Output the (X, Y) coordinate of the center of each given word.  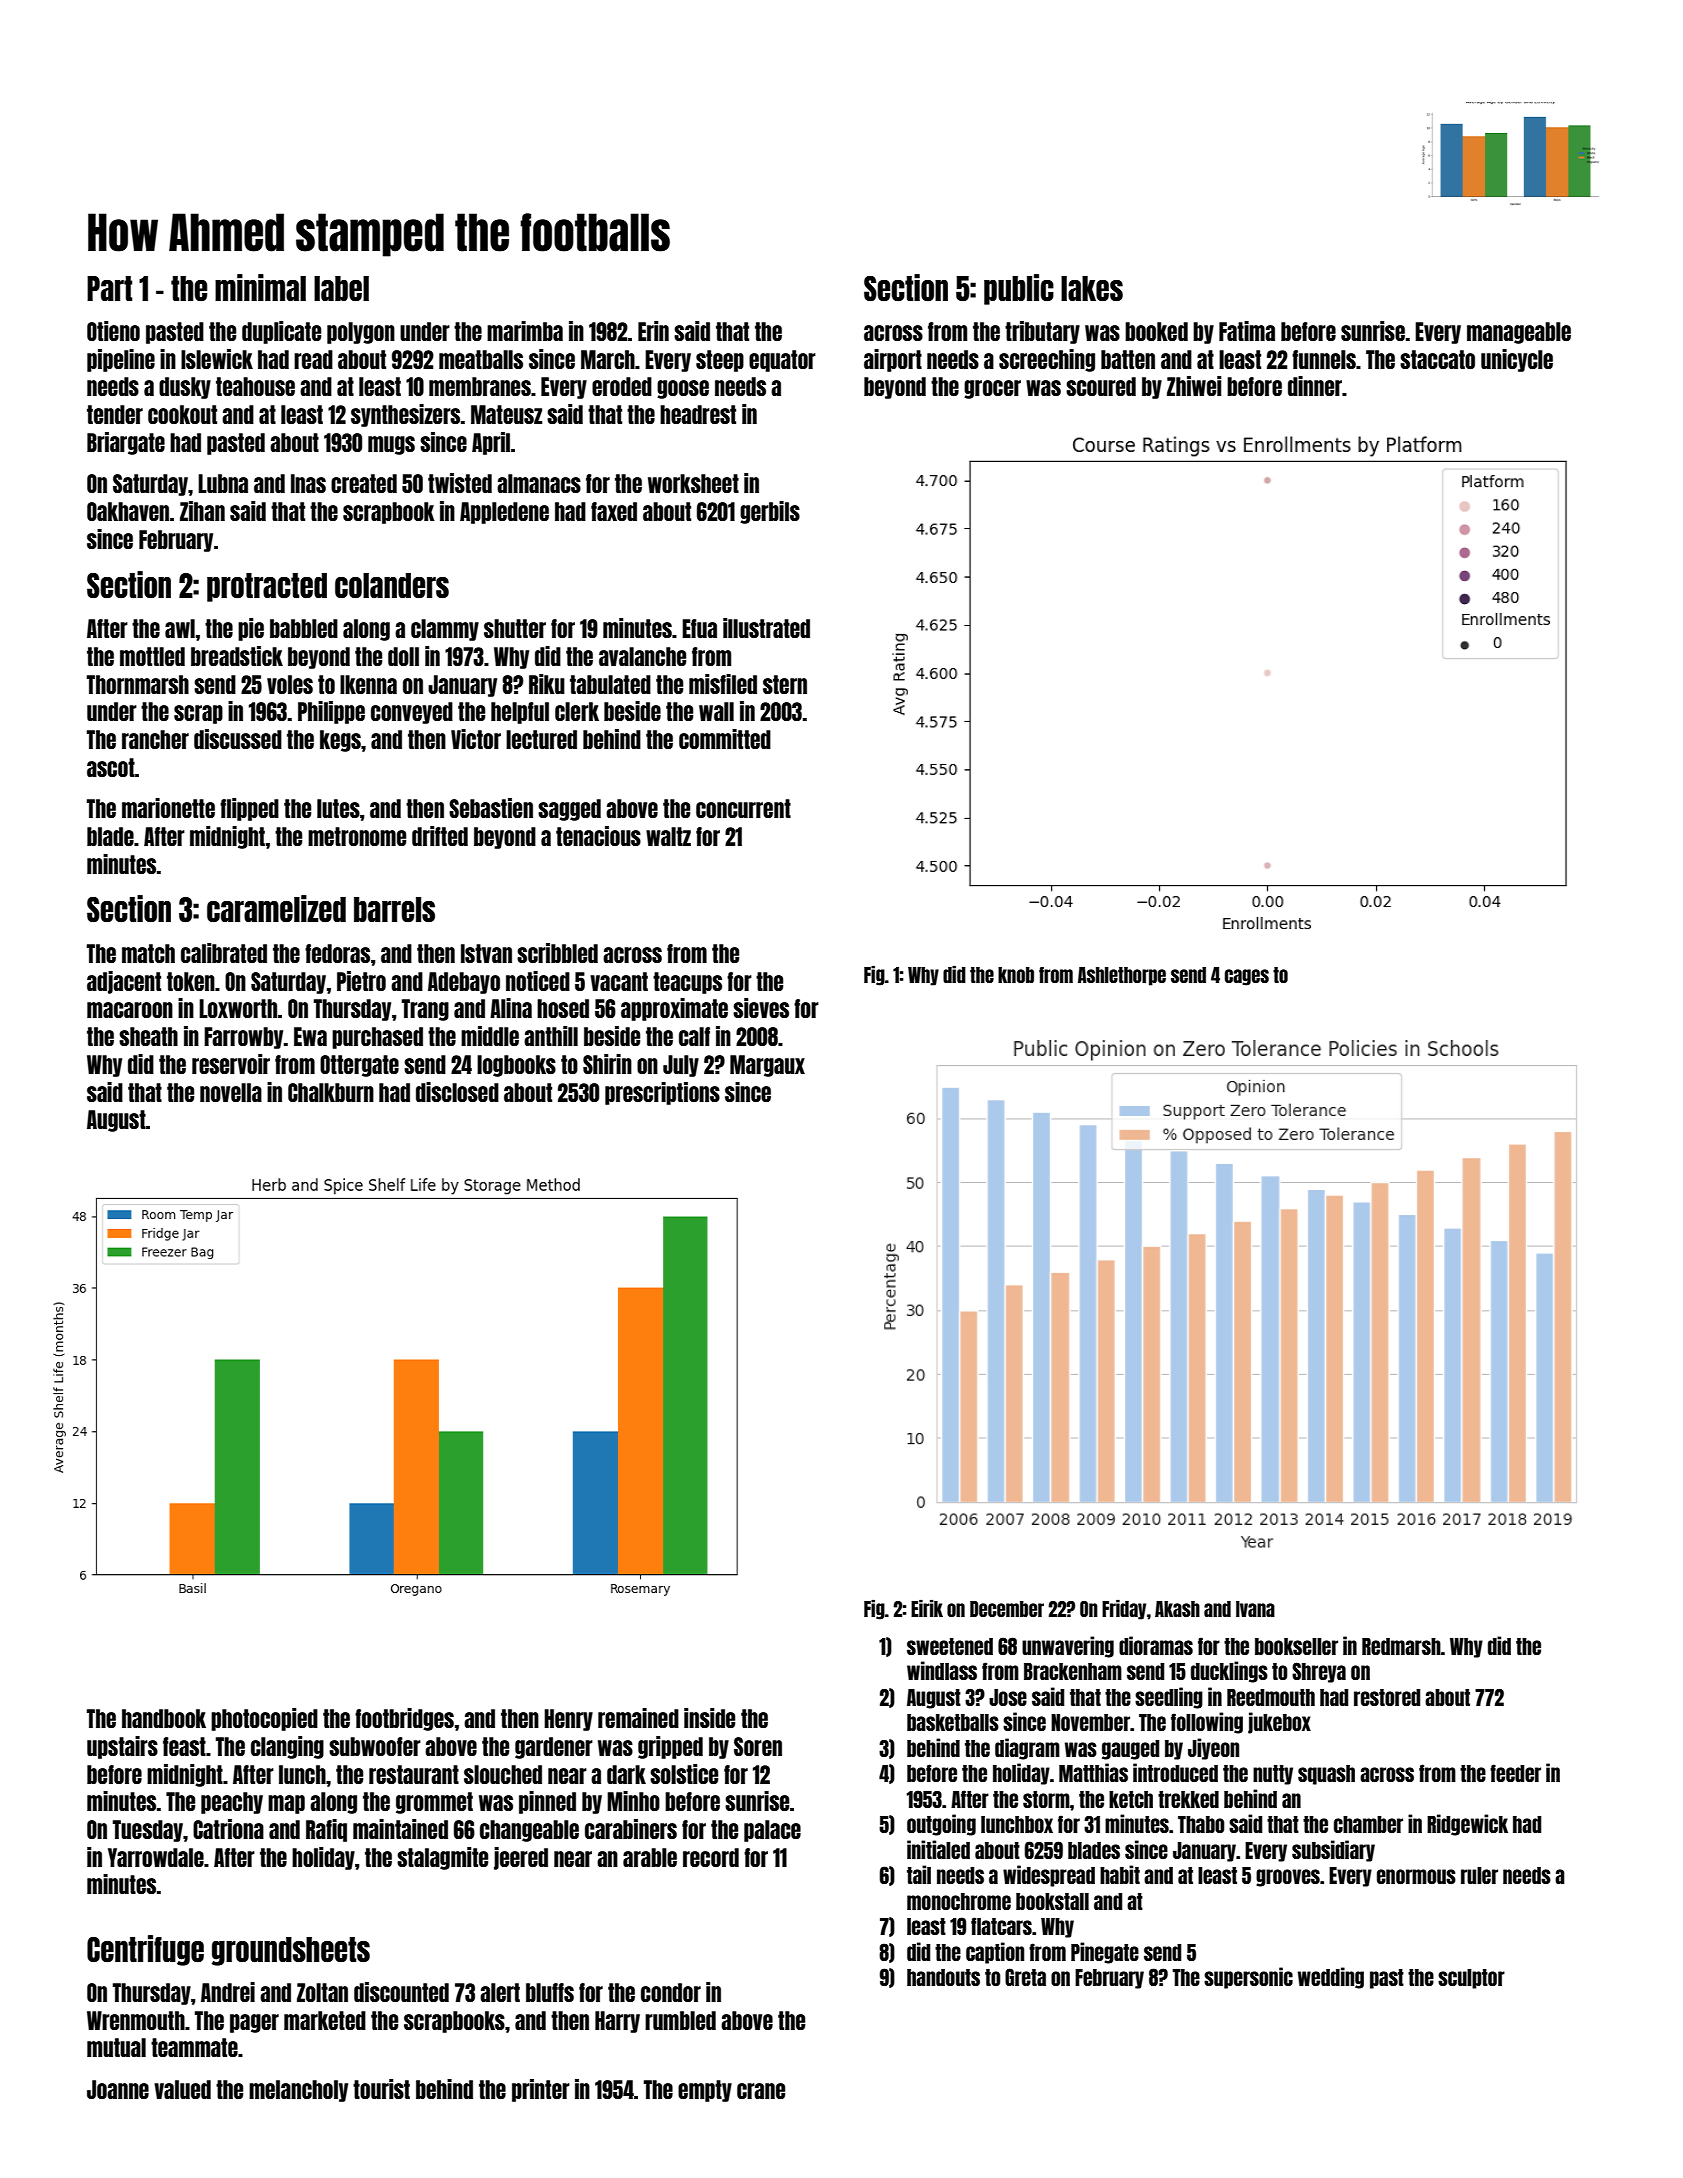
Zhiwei (1194, 386)
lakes (1092, 288)
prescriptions (662, 1093)
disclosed (457, 1092)
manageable (1519, 333)
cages (1247, 977)
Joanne (118, 2089)
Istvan (486, 953)
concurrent (743, 808)
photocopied (264, 1719)
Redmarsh (1401, 1646)
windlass (942, 1670)
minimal (260, 287)
